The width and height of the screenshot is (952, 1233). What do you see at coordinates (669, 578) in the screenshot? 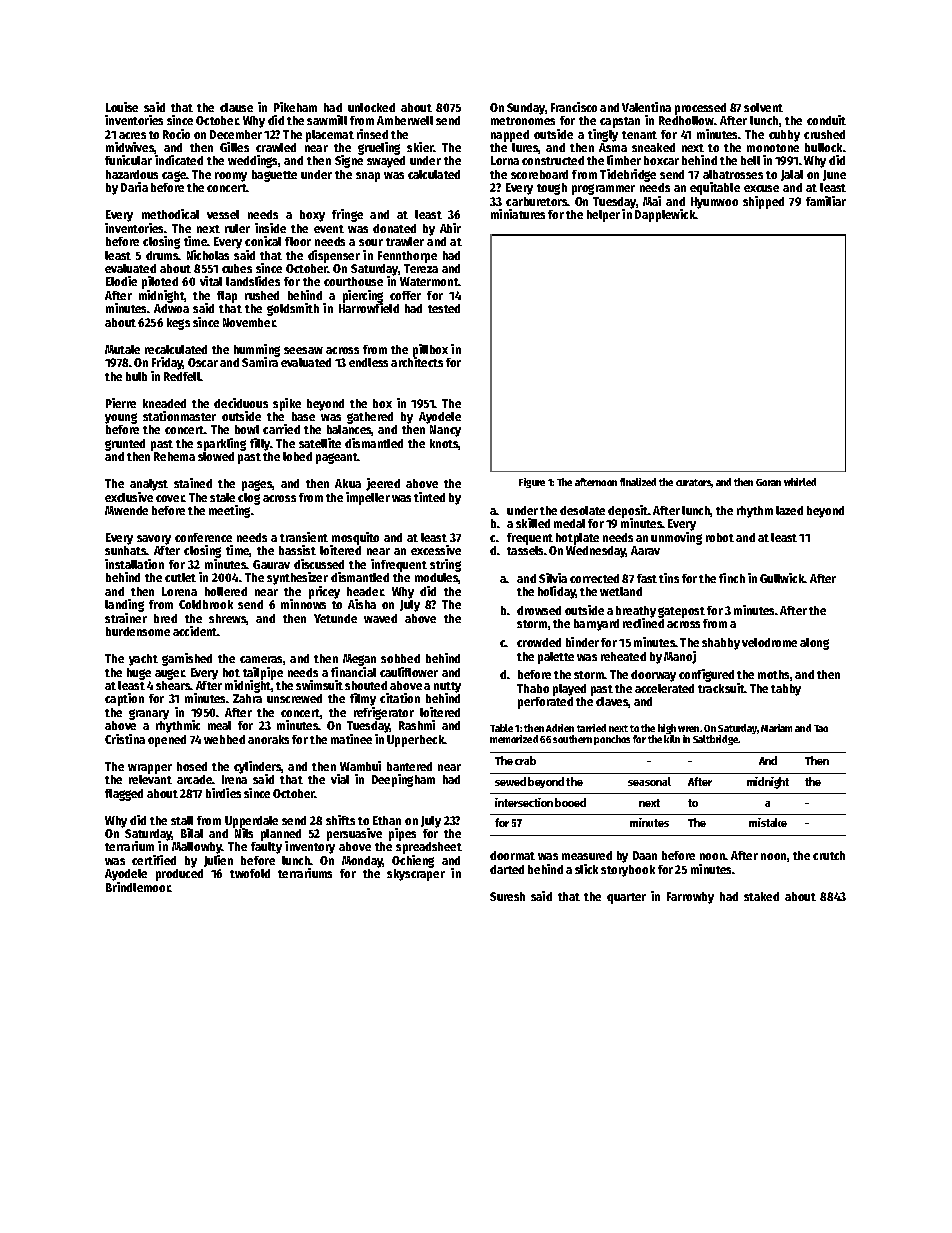
I see `tins` at bounding box center [669, 578].
